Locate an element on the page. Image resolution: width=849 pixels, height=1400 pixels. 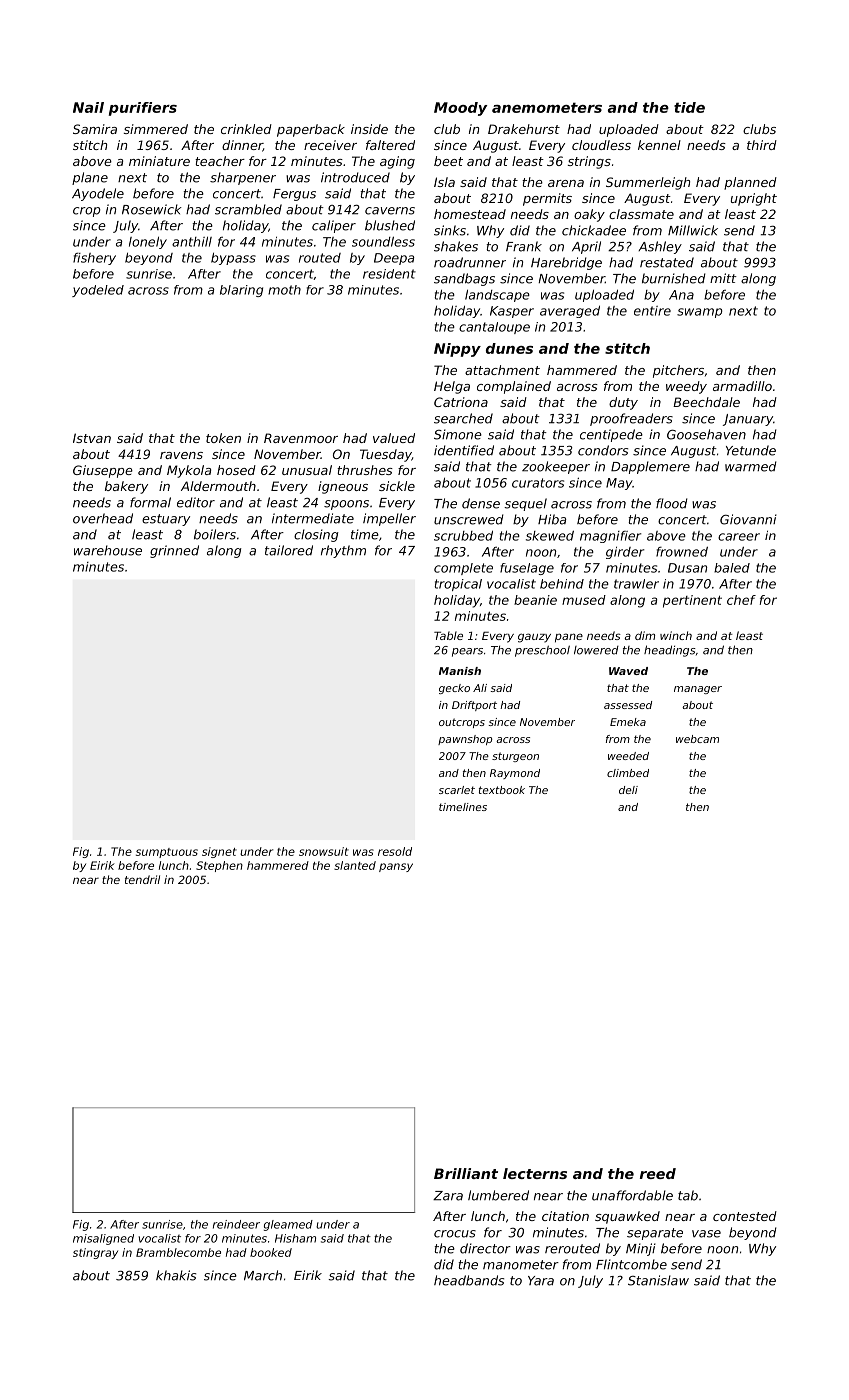
warehouse is located at coordinates (108, 550).
